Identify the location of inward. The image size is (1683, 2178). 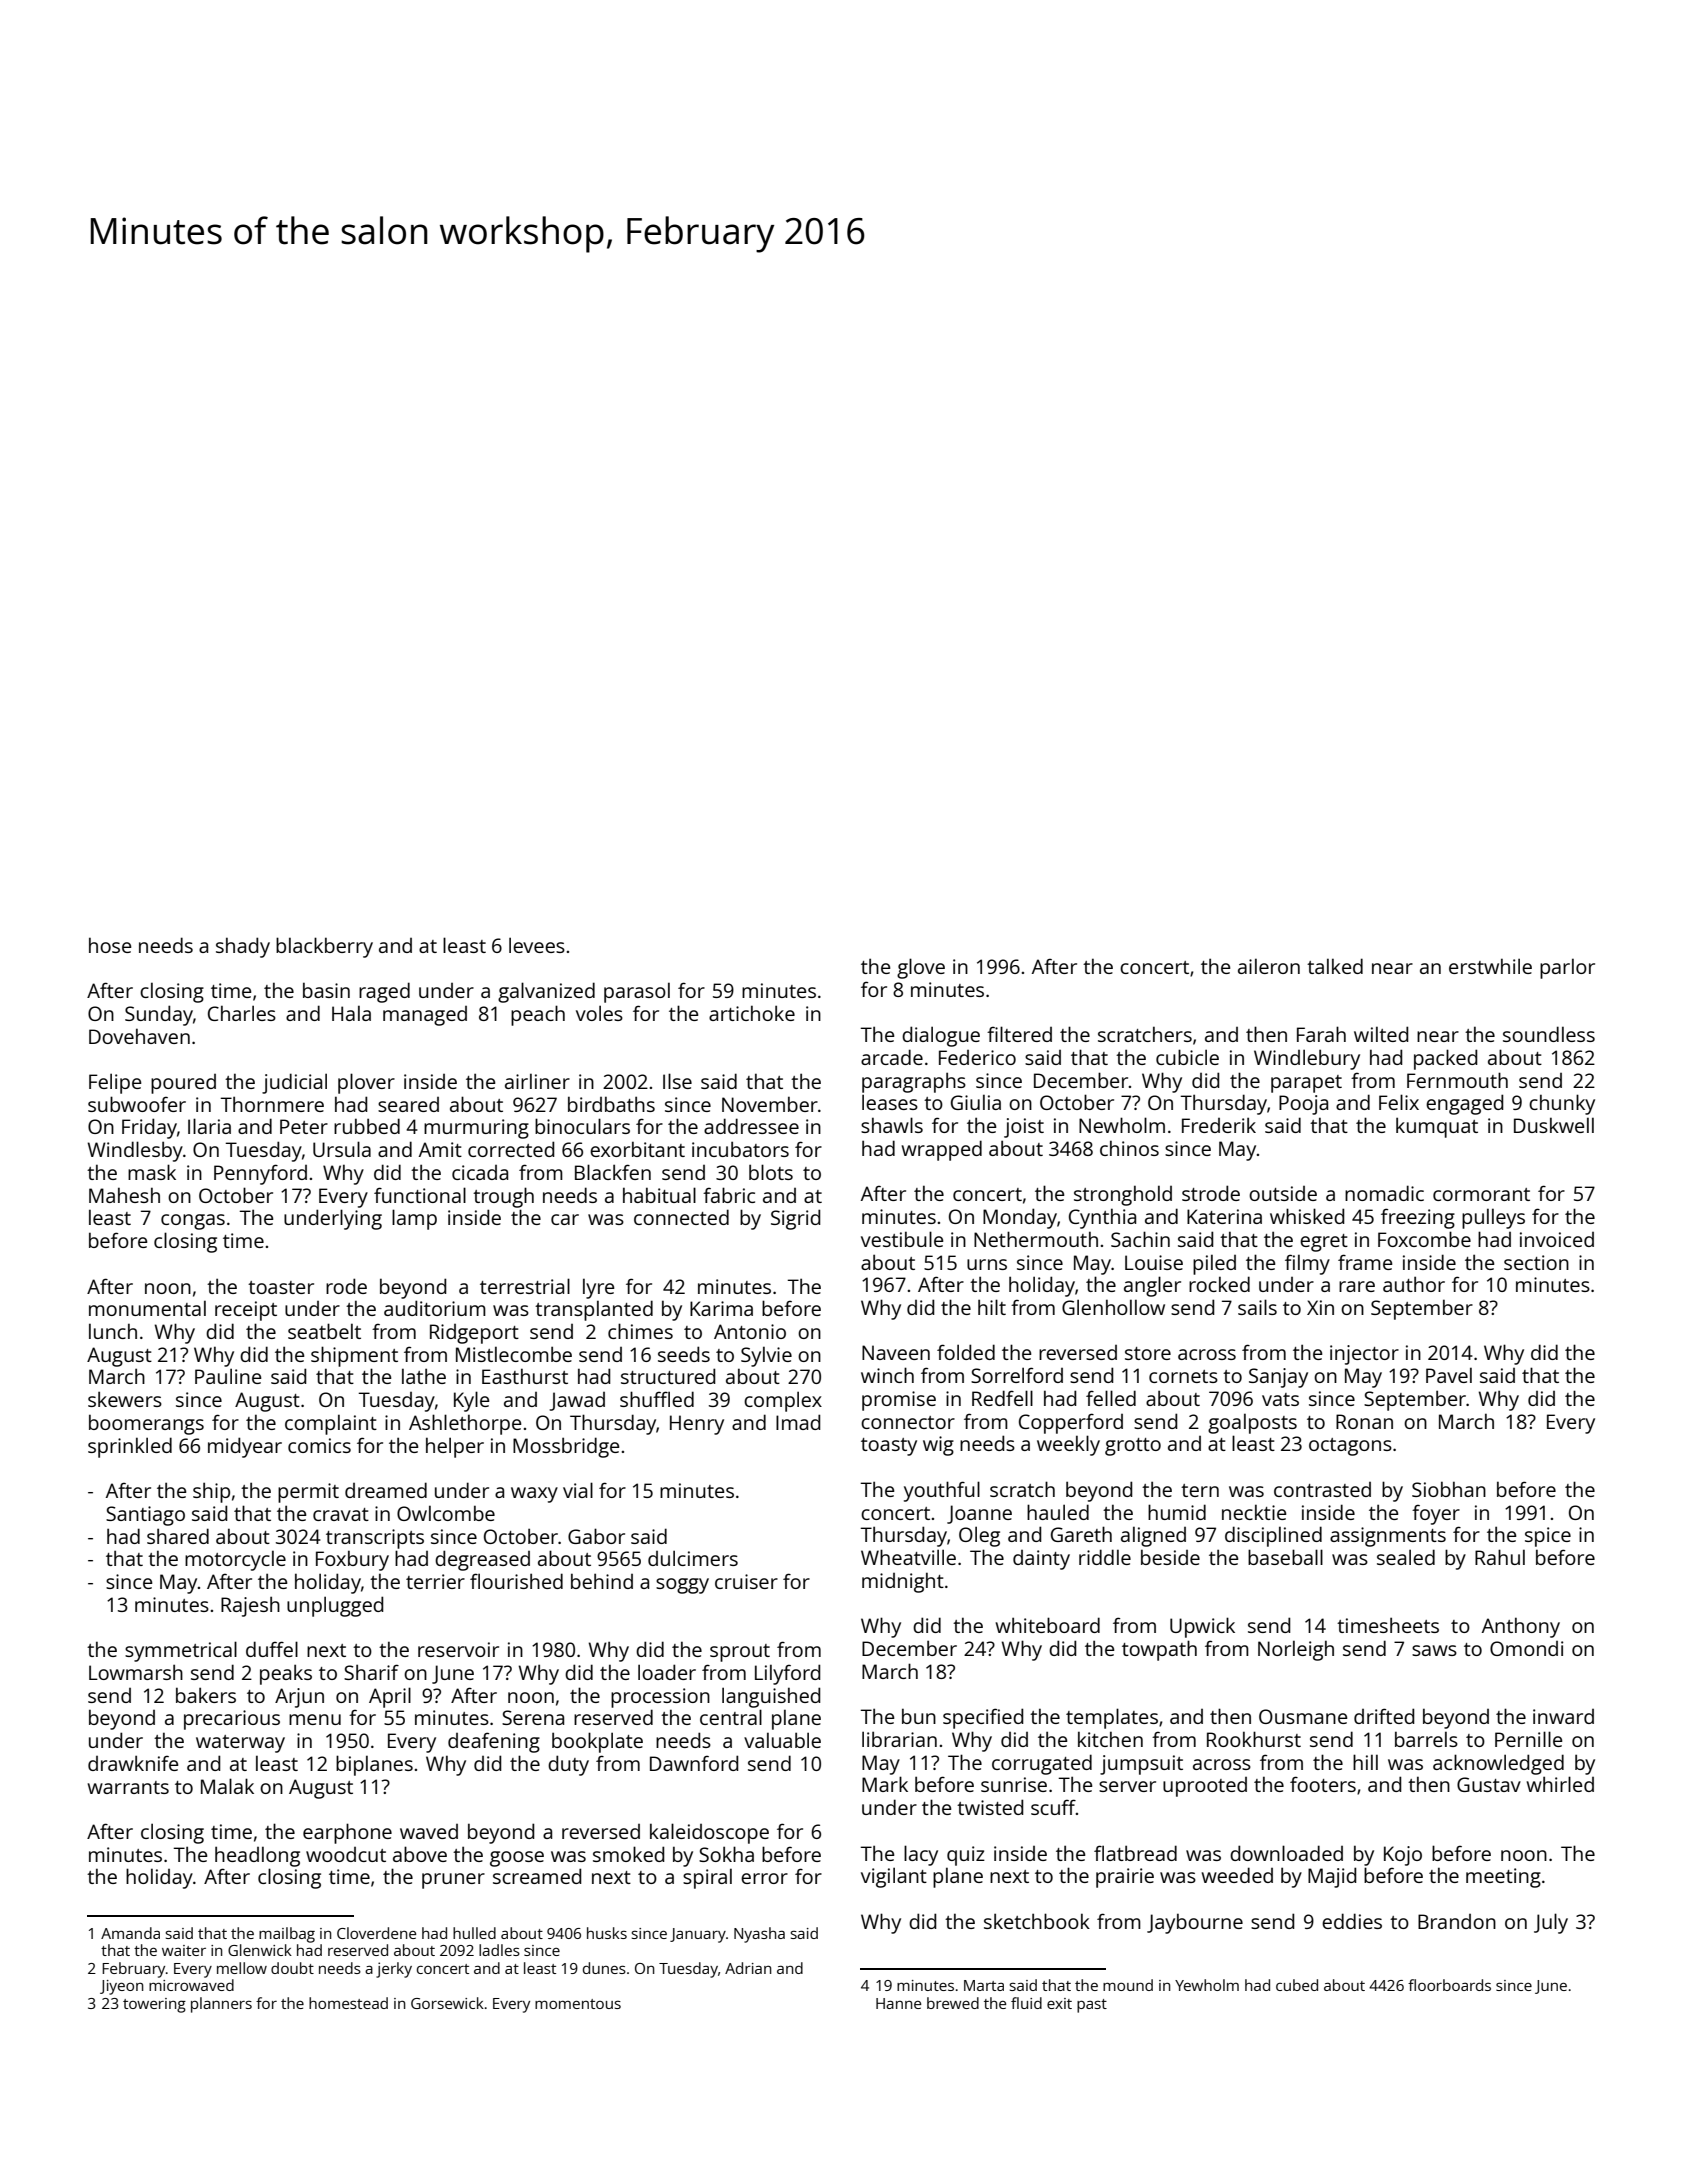
(1563, 1716).
